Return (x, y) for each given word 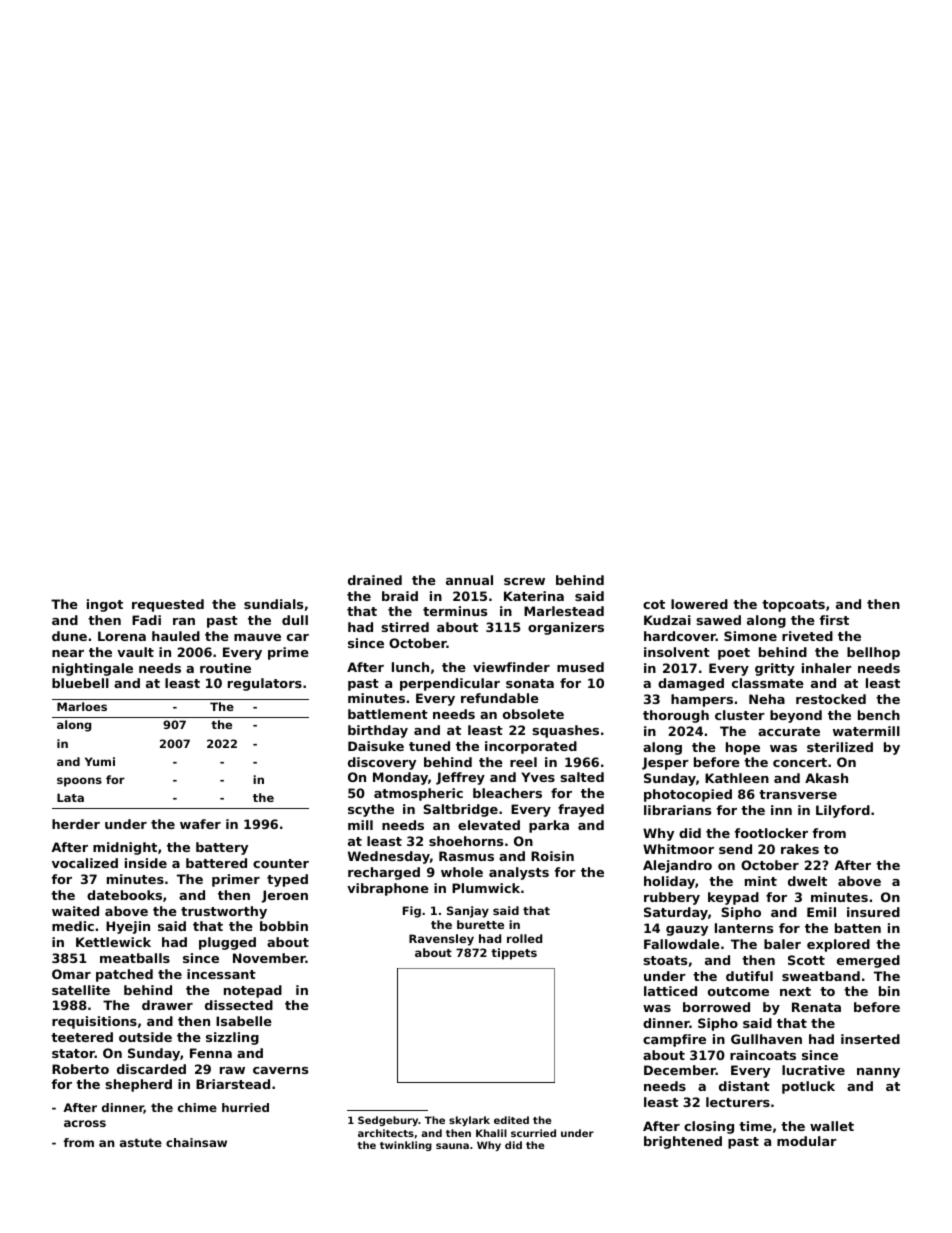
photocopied (688, 795)
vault (135, 652)
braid (400, 596)
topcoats (793, 606)
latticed (670, 991)
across (85, 1123)
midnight (125, 848)
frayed (581, 810)
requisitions (94, 1022)
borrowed (716, 1007)
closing (709, 1127)
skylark (469, 1121)
